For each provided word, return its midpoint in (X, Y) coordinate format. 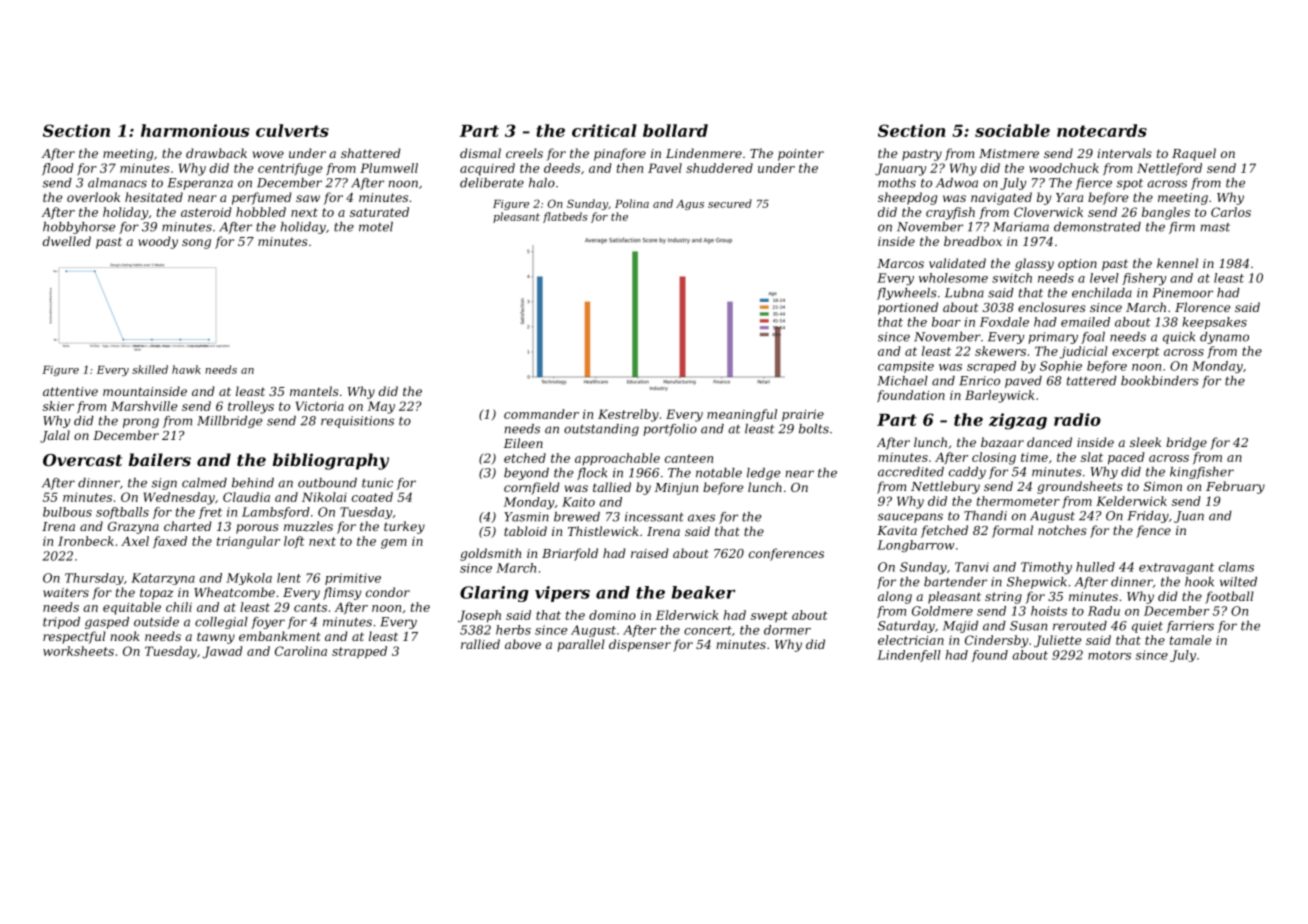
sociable (1012, 130)
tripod (61, 623)
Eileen (523, 443)
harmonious (195, 130)
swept (769, 616)
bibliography (331, 461)
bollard (675, 130)
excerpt (1136, 353)
